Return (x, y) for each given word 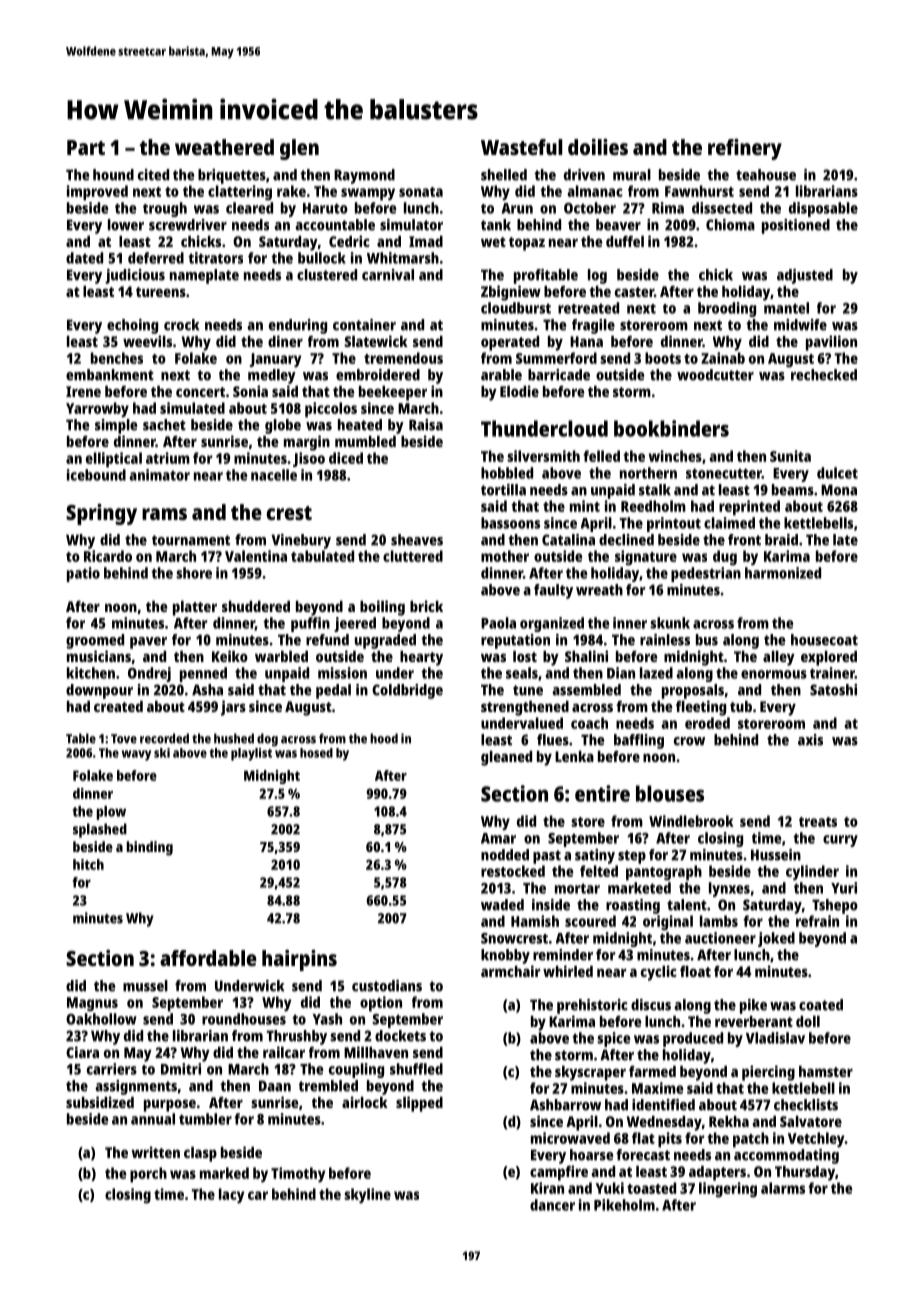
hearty (421, 658)
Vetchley (816, 1140)
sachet (164, 425)
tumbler (205, 1119)
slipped (419, 1104)
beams (793, 490)
